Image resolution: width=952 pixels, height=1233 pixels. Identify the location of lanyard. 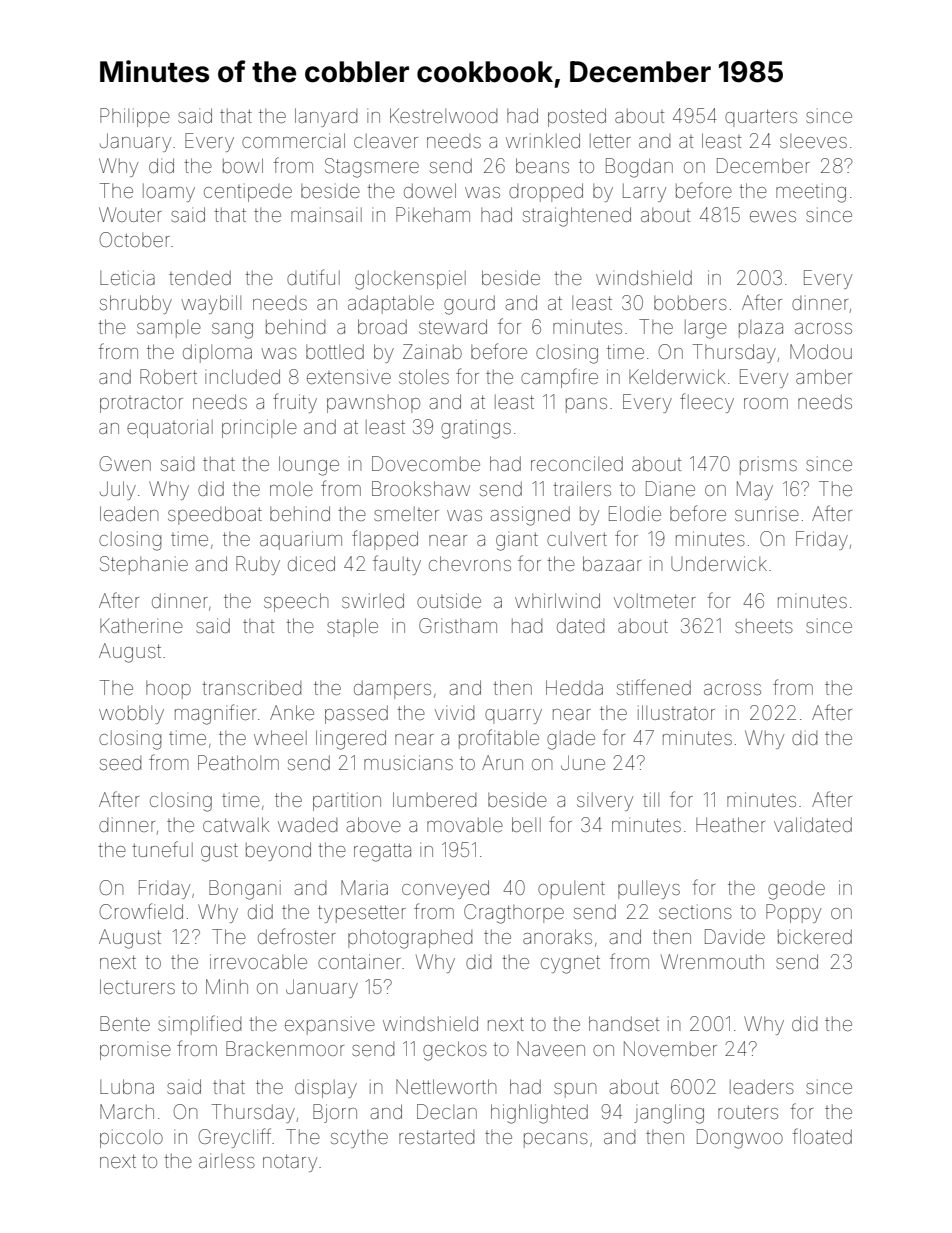
(326, 117).
